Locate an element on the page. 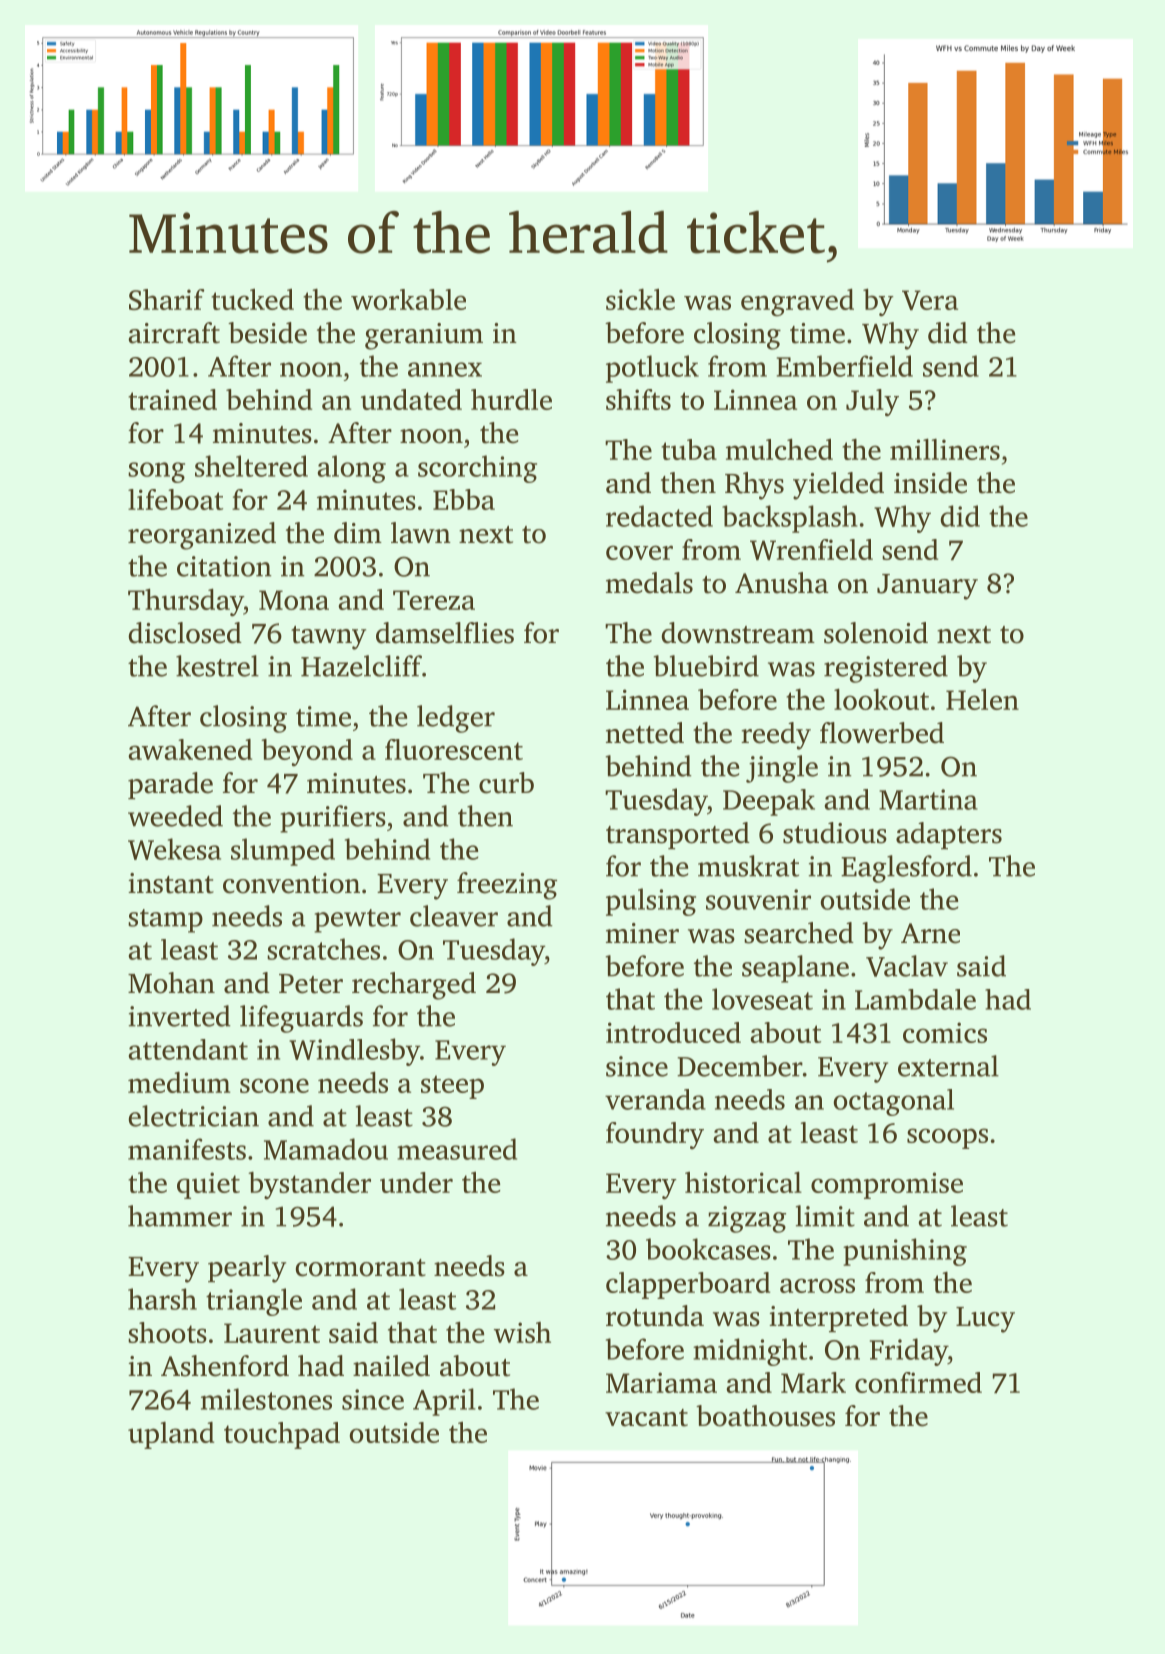  Hazelcliff is located at coordinates (361, 666).
